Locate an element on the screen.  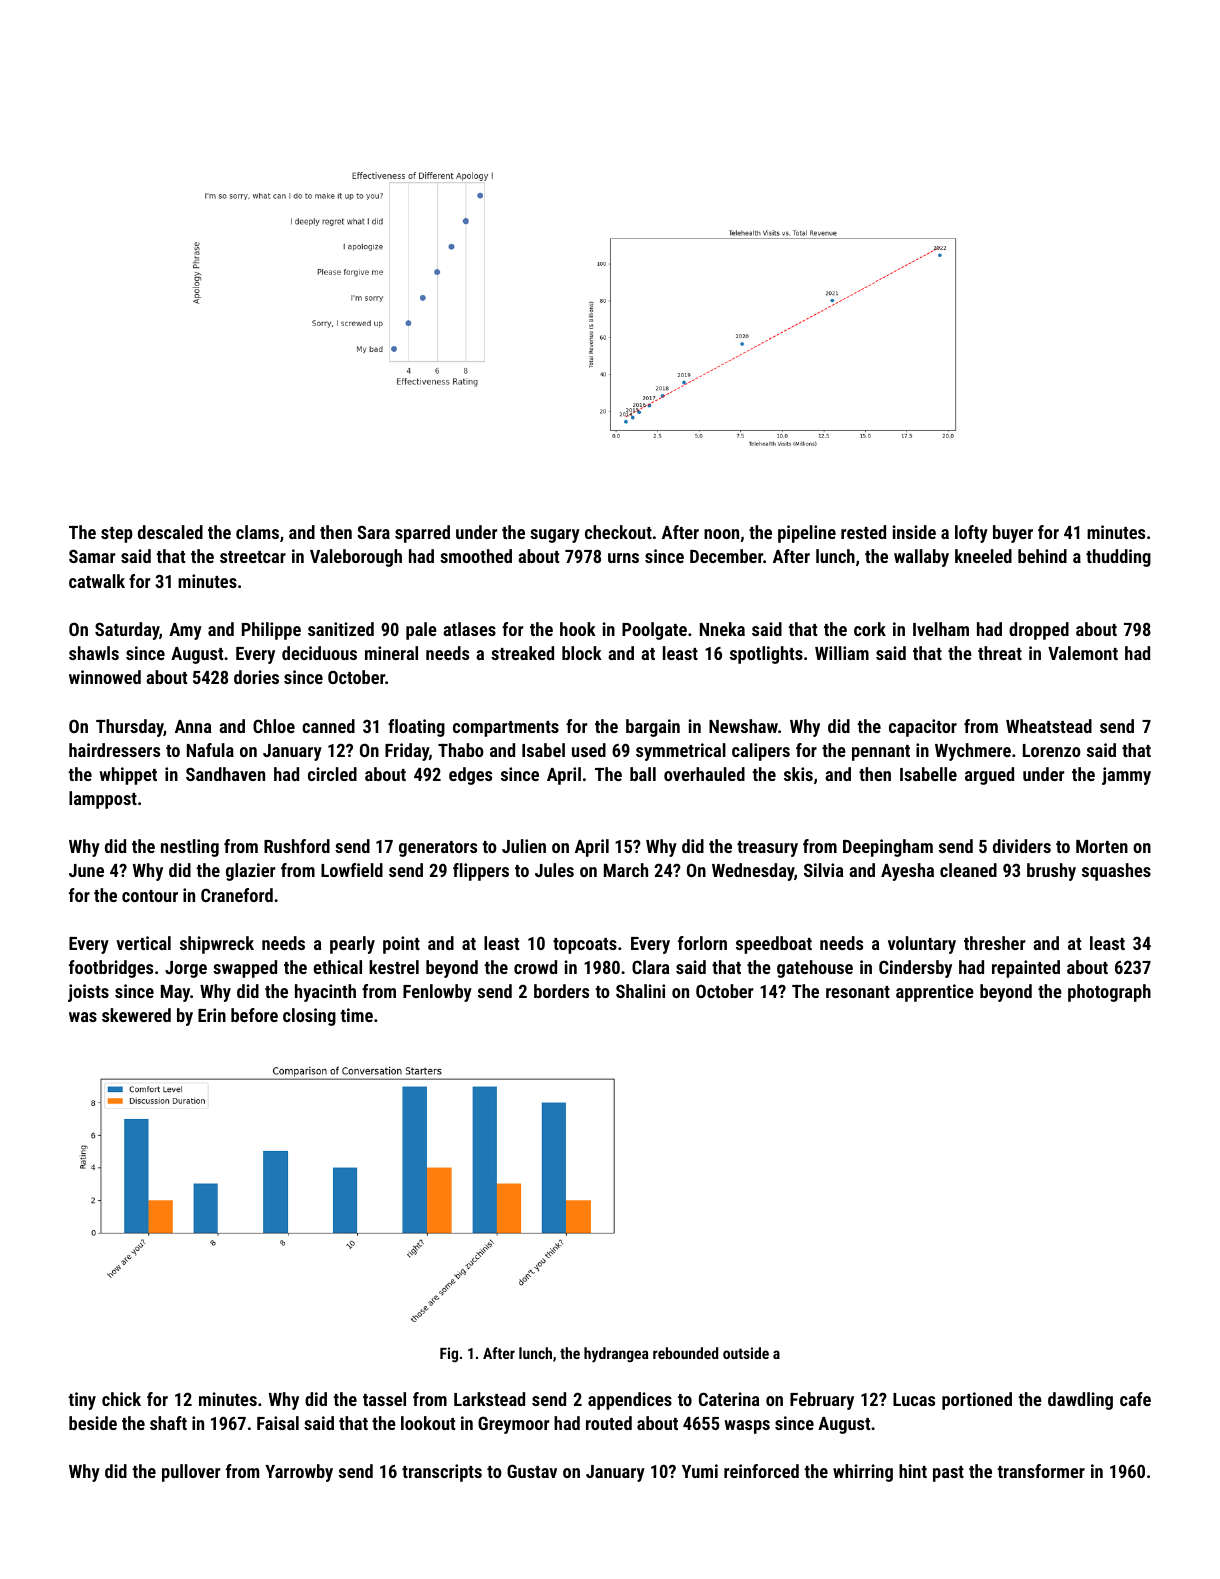
tassel is located at coordinates (384, 1399).
